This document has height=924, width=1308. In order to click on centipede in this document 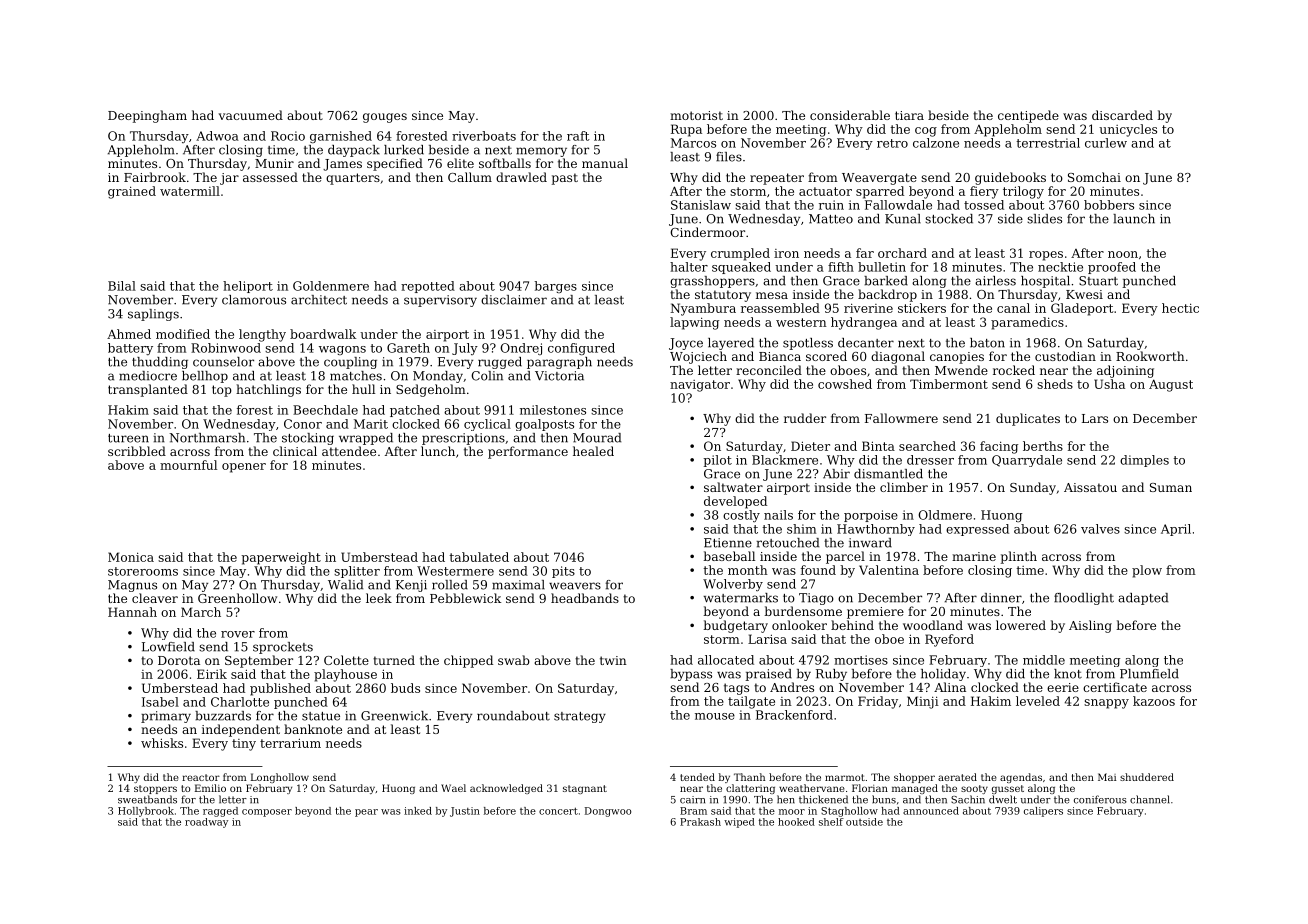, I will do `click(1028, 116)`.
